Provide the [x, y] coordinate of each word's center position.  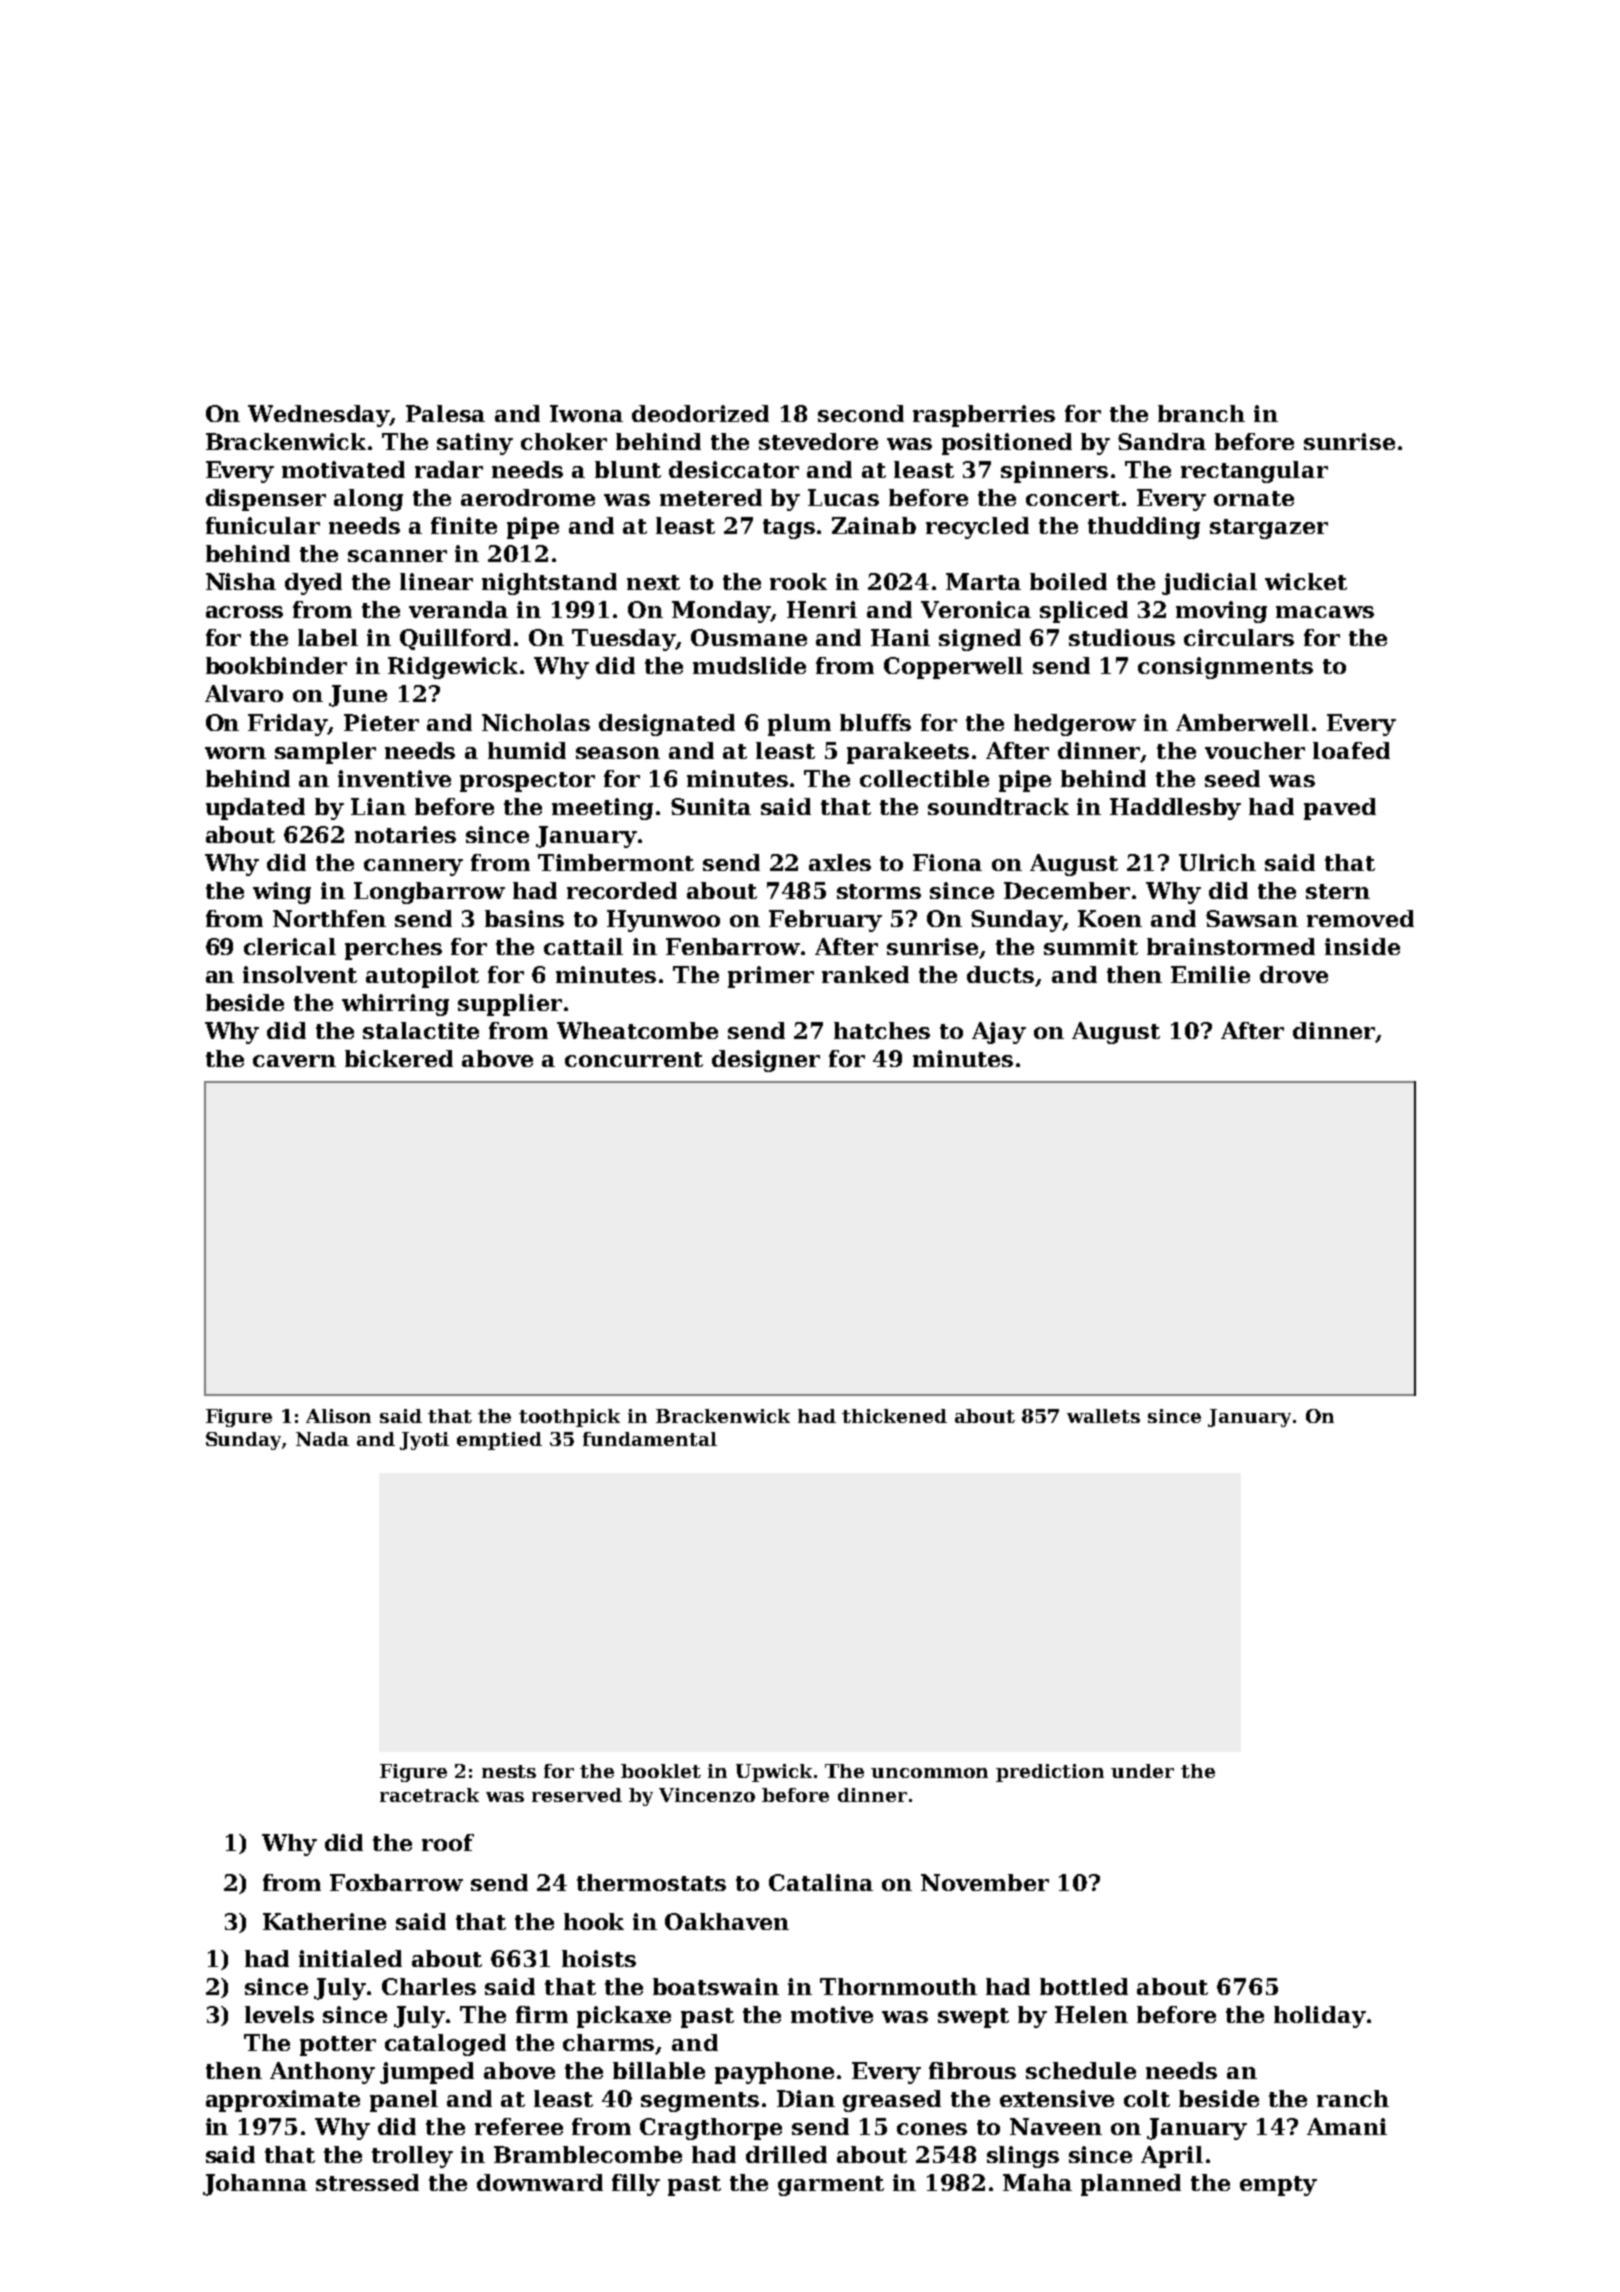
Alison [338, 1416]
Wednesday [319, 416]
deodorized [700, 413]
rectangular [1254, 472]
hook [594, 1921]
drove [1294, 974]
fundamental [650, 1439]
